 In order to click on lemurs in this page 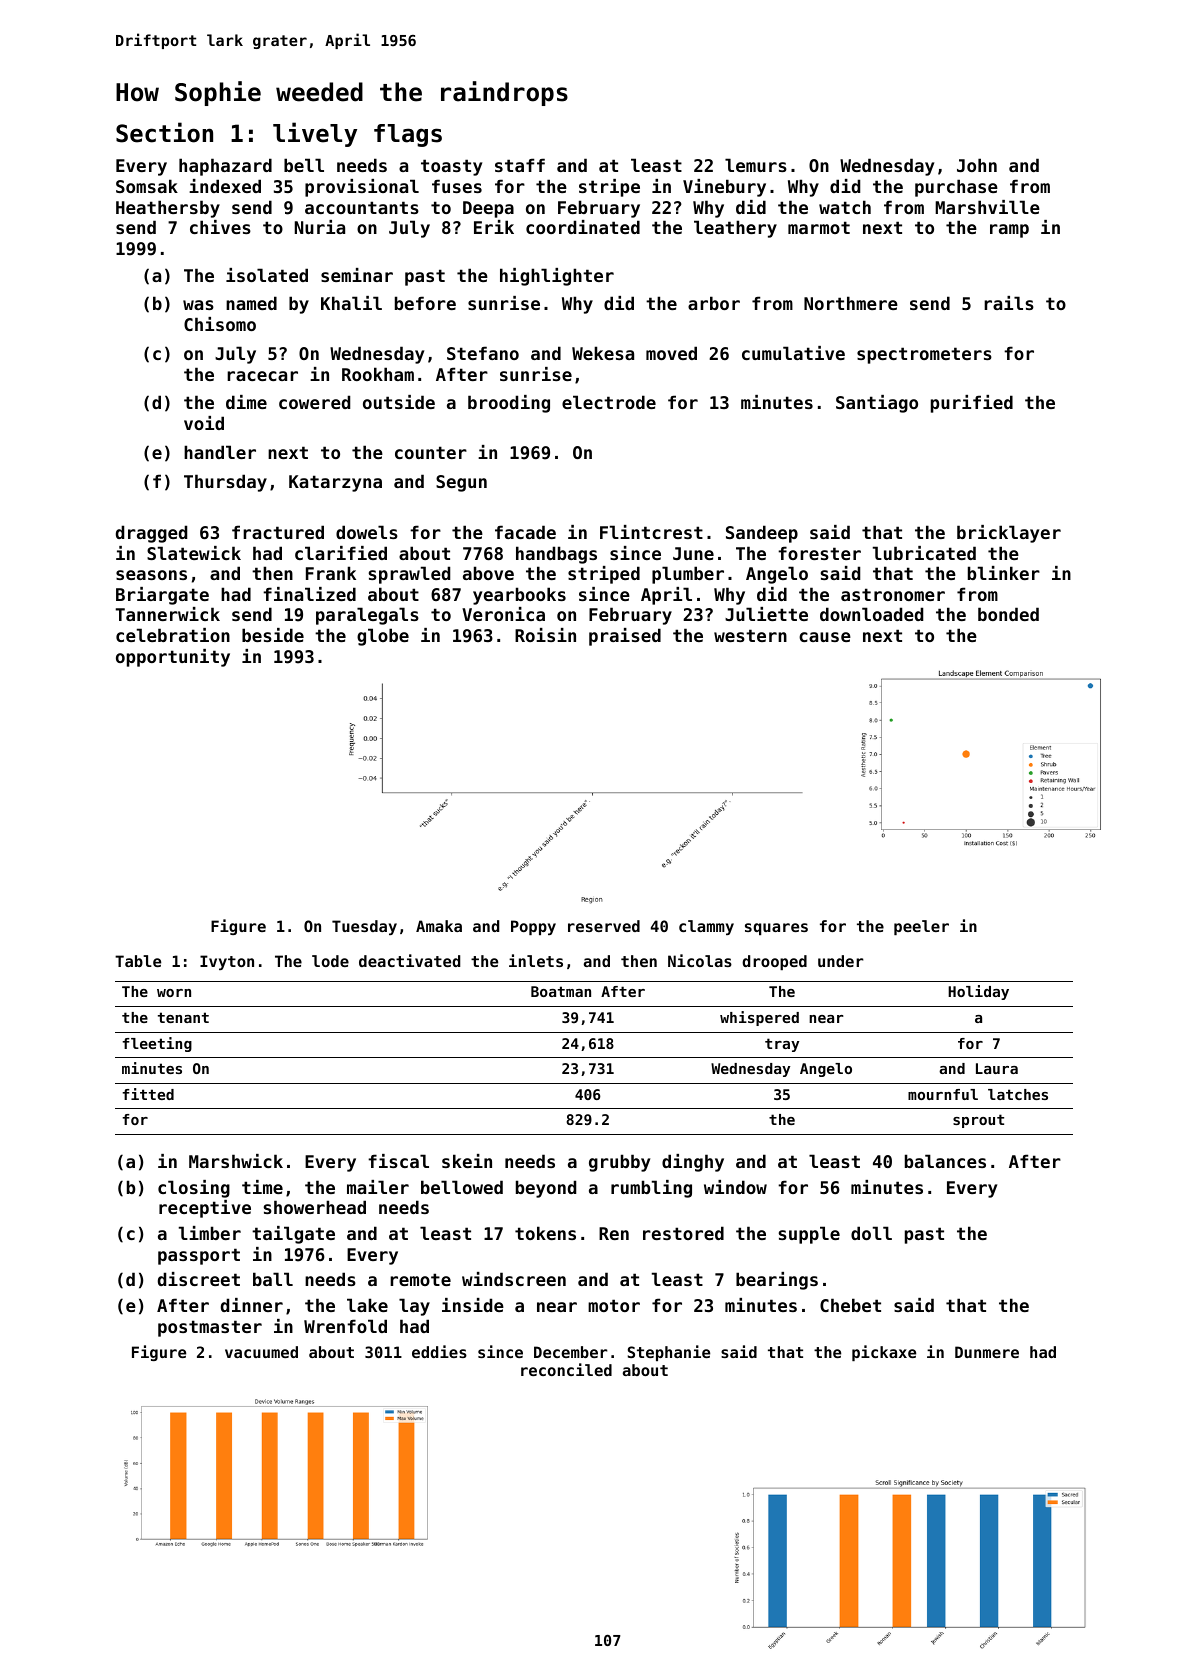, I will do `click(756, 165)`.
